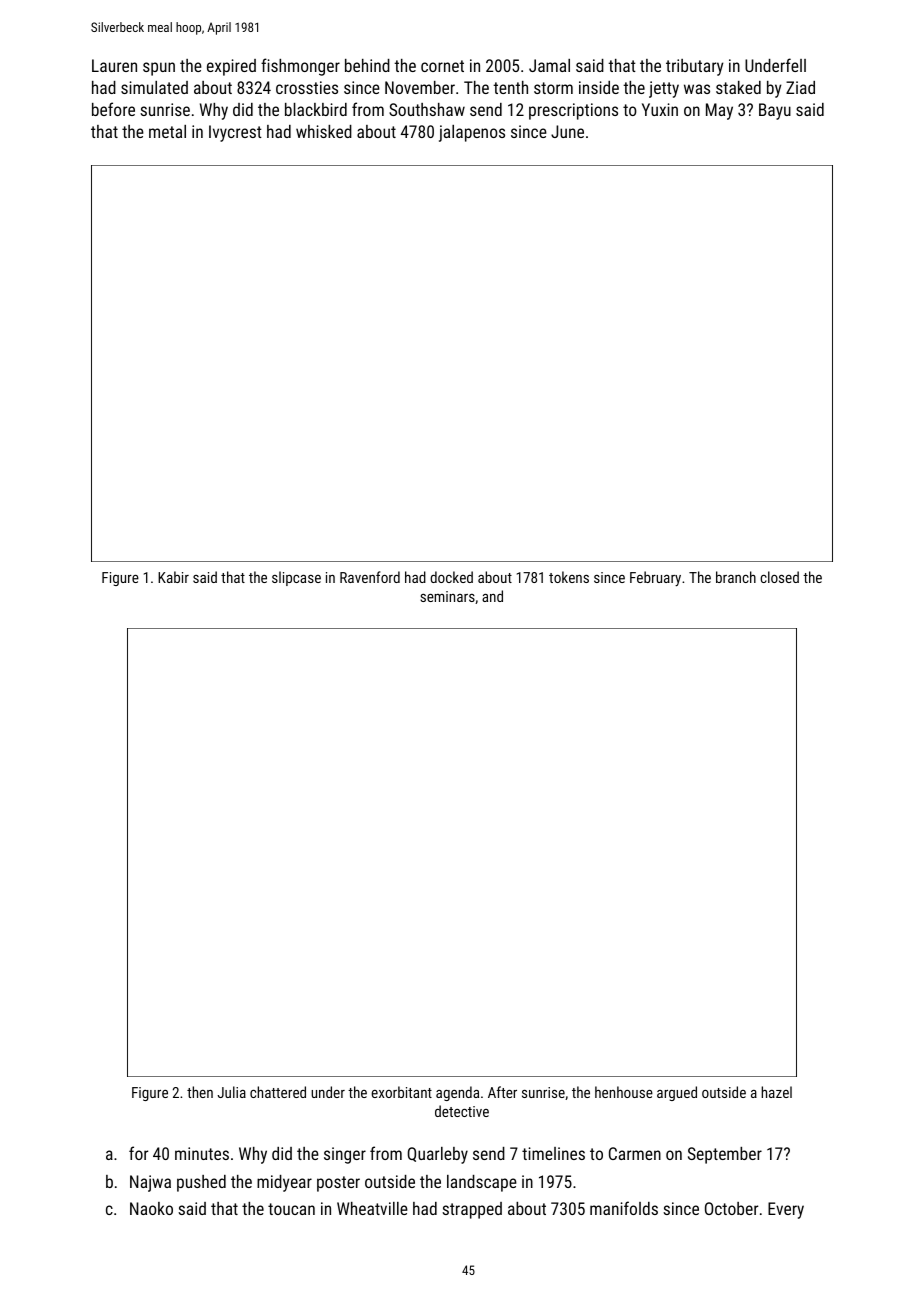 Image resolution: width=924 pixels, height=1314 pixels. I want to click on Naoko, so click(151, 1208).
